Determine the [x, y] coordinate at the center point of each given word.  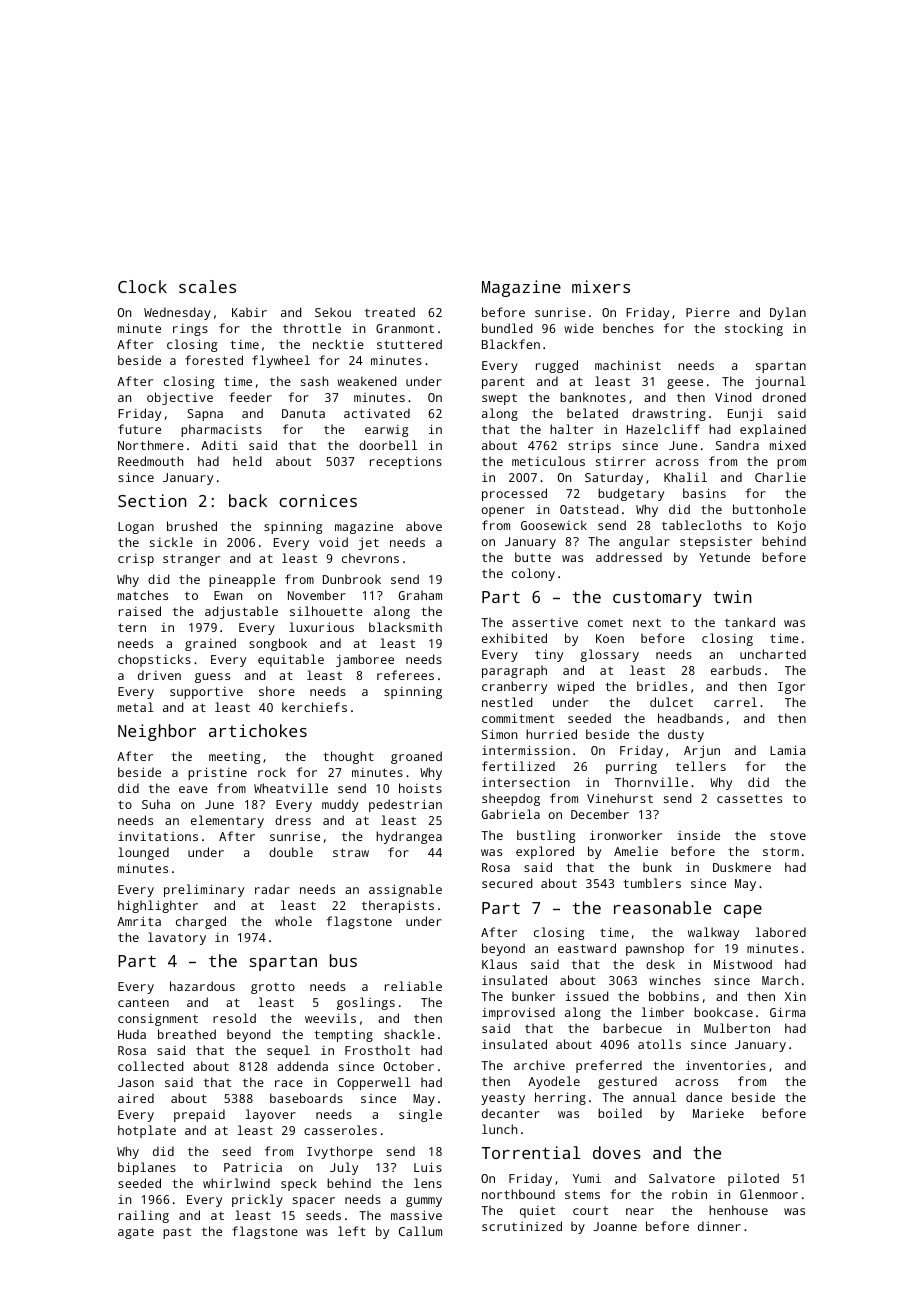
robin [689, 1194]
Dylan [788, 313]
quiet [537, 1212]
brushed [192, 526]
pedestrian [405, 805]
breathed [187, 1034]
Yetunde [724, 557]
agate [136, 1233]
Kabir [249, 312]
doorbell [388, 445]
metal [136, 707]
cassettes [749, 798]
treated [390, 312]
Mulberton [737, 1028]
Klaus [499, 964]
